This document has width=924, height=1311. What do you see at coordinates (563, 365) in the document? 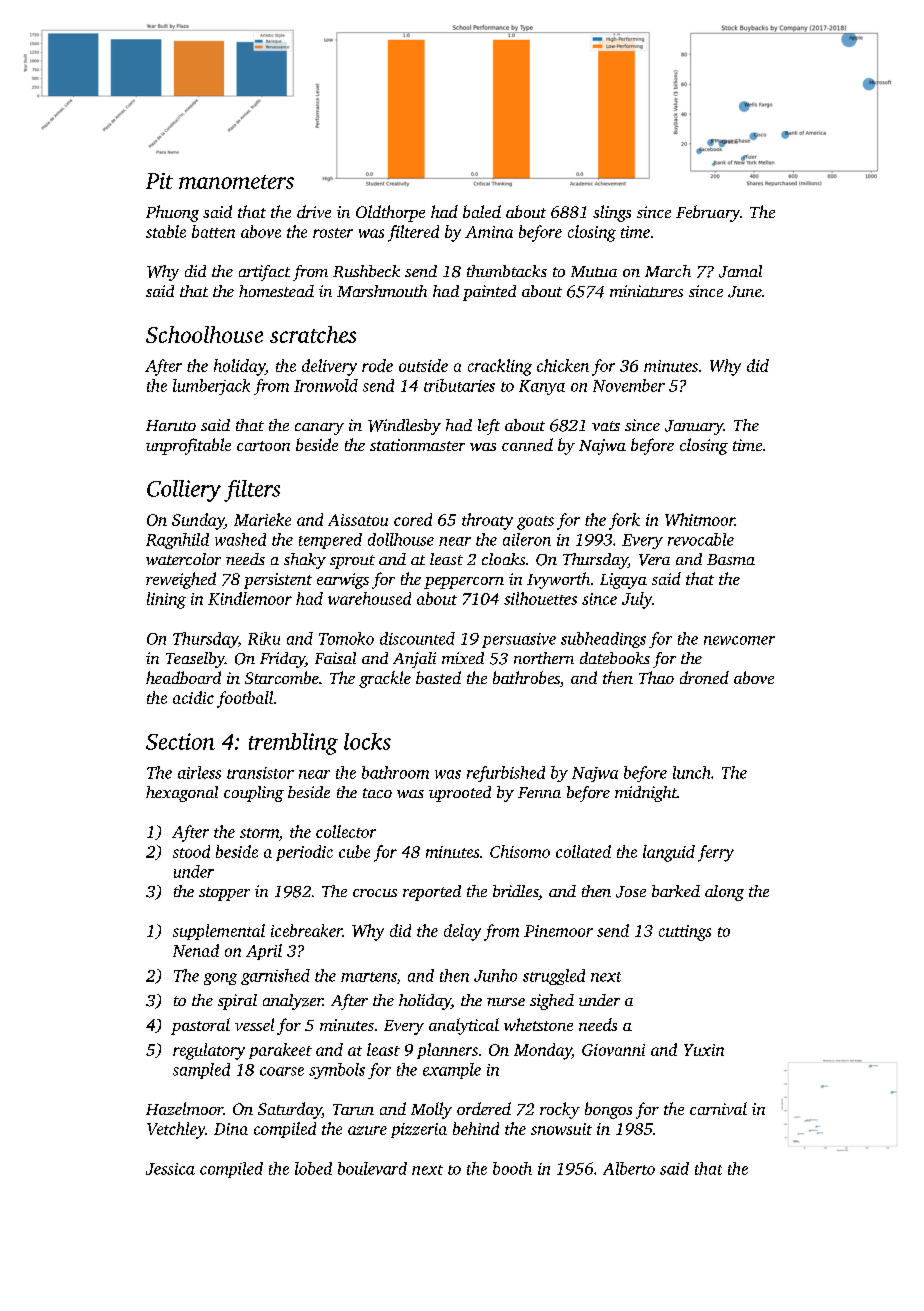
I see `chicken` at bounding box center [563, 365].
